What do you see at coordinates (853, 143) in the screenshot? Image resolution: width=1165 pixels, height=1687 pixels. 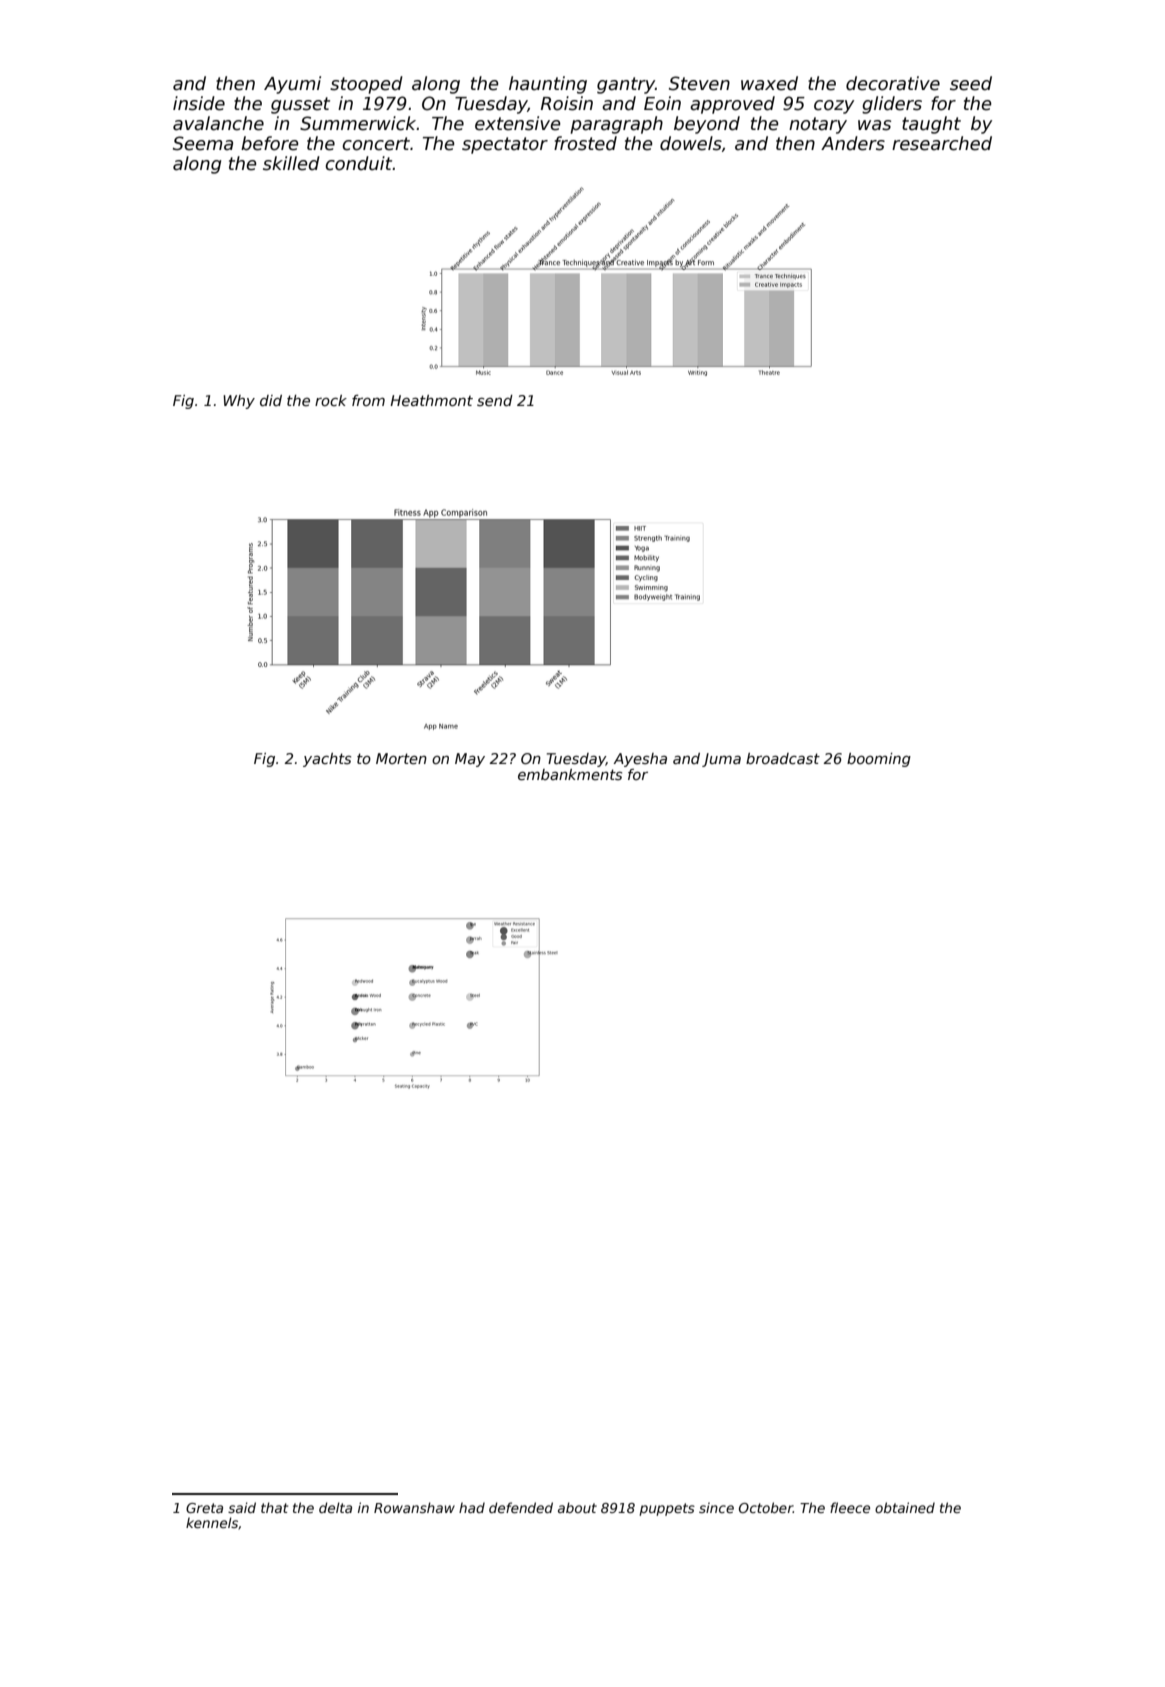 I see `Anders` at bounding box center [853, 143].
